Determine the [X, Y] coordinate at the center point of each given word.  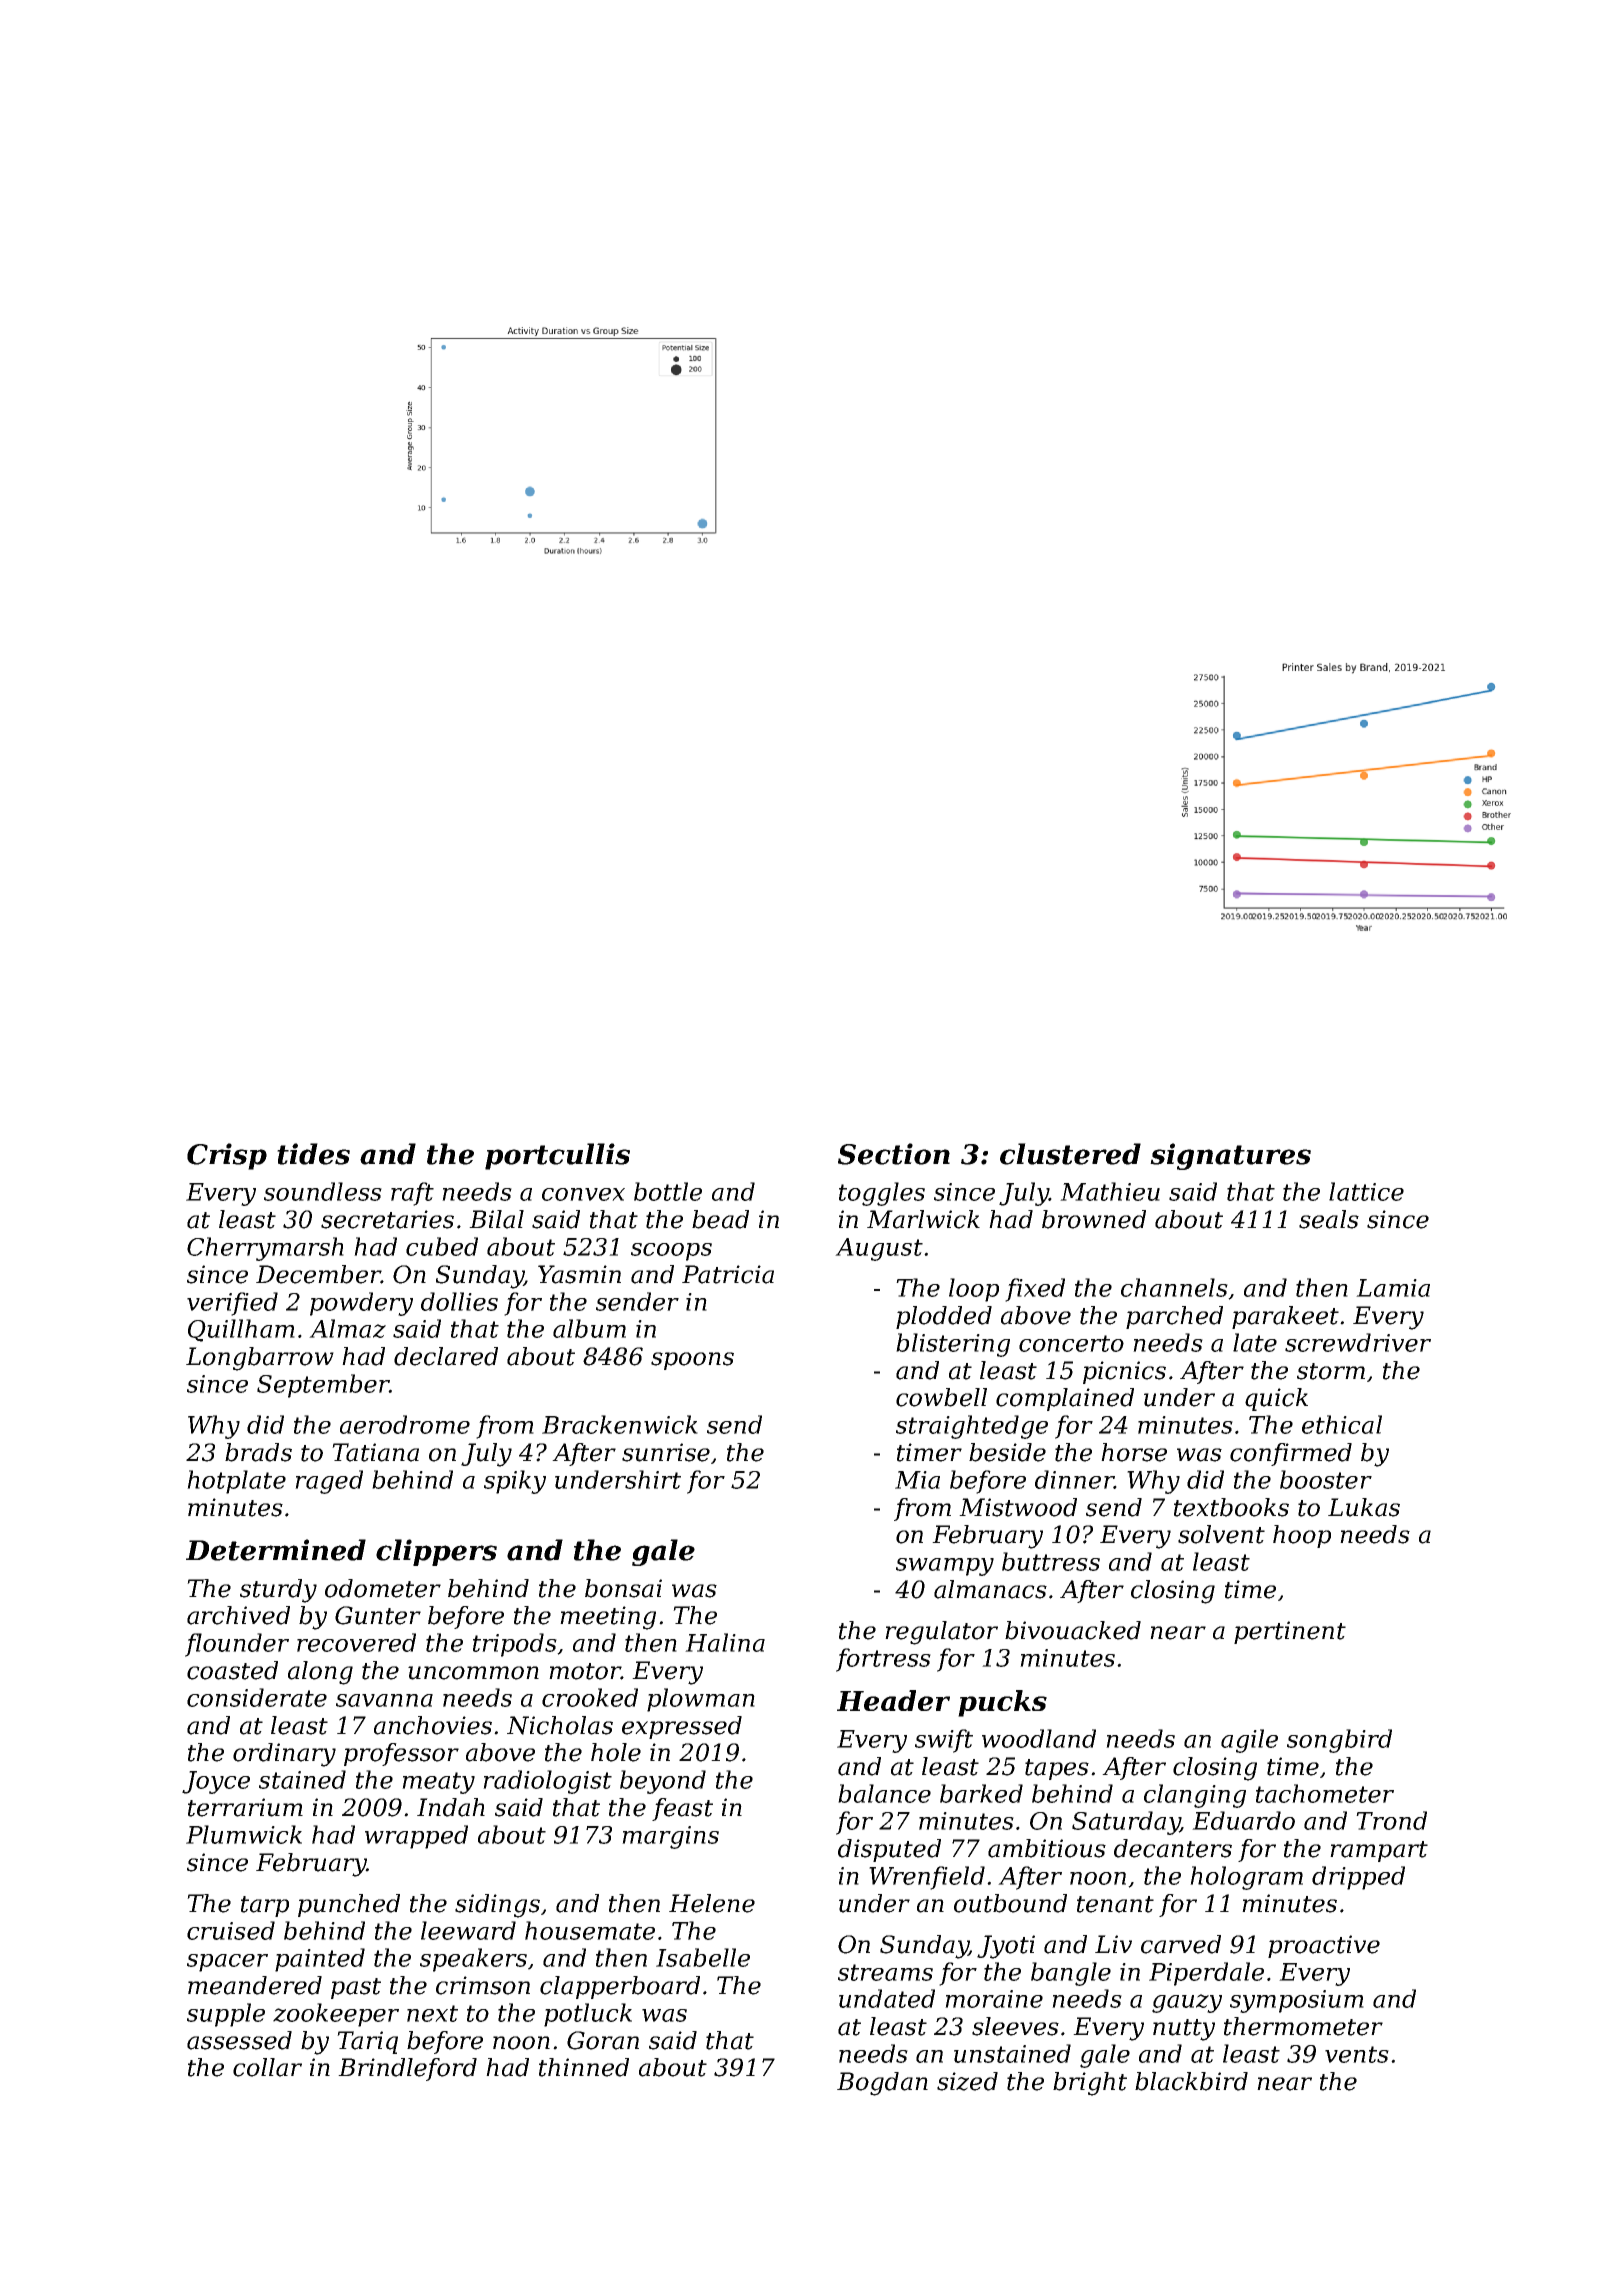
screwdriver [1358, 1342]
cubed [442, 1246]
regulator [941, 1633]
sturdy [278, 1591]
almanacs [990, 1589]
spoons [692, 1361]
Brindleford [407, 2069]
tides [313, 1154]
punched [349, 1905]
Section [894, 1154]
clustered [1070, 1154]
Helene [712, 1903]
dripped [1358, 1878]
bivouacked [1073, 1630]
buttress [1051, 1561]
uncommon [473, 1673]
